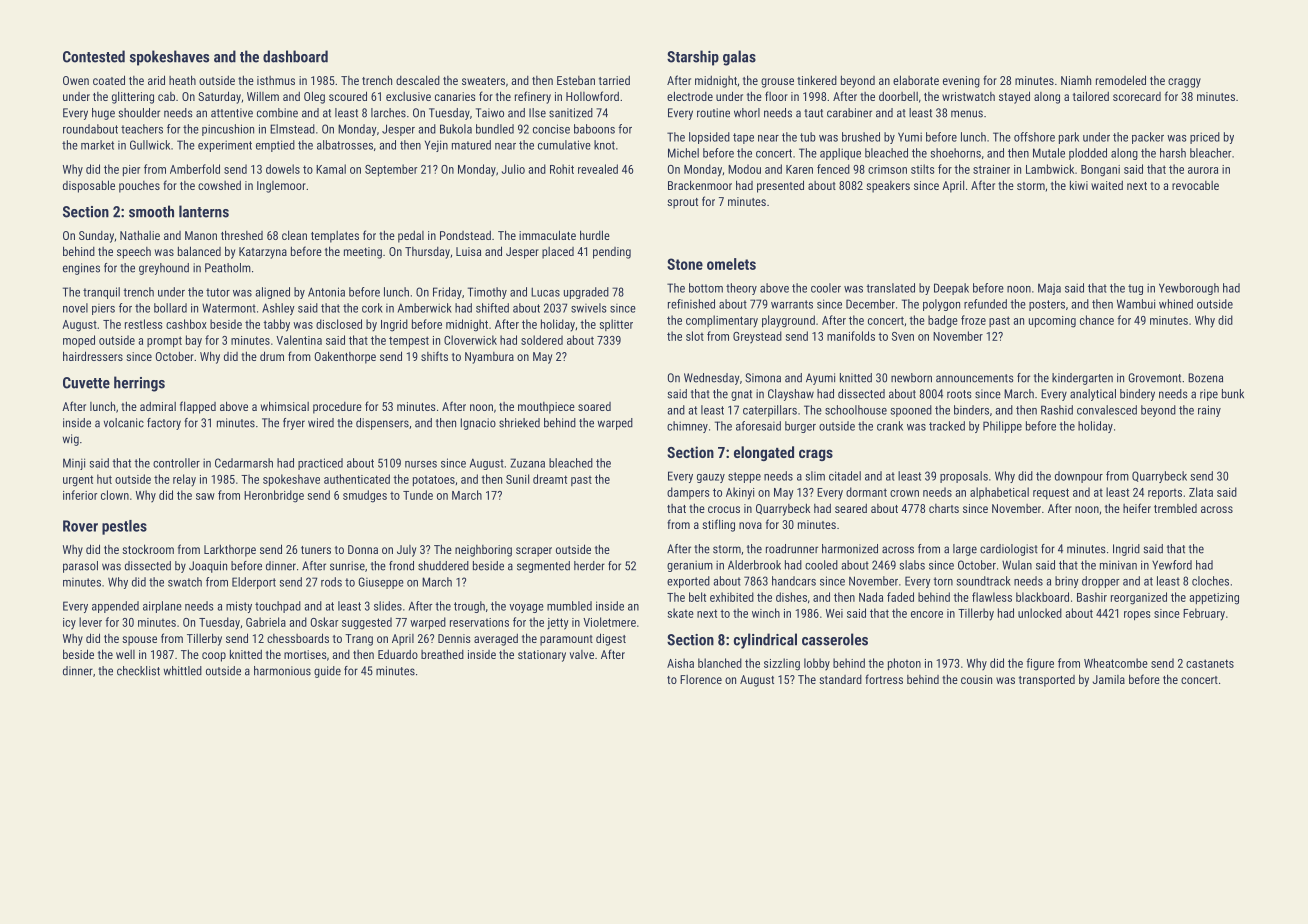 The height and width of the document is (924, 1308). What do you see at coordinates (576, 80) in the document?
I see `Esteban` at bounding box center [576, 80].
